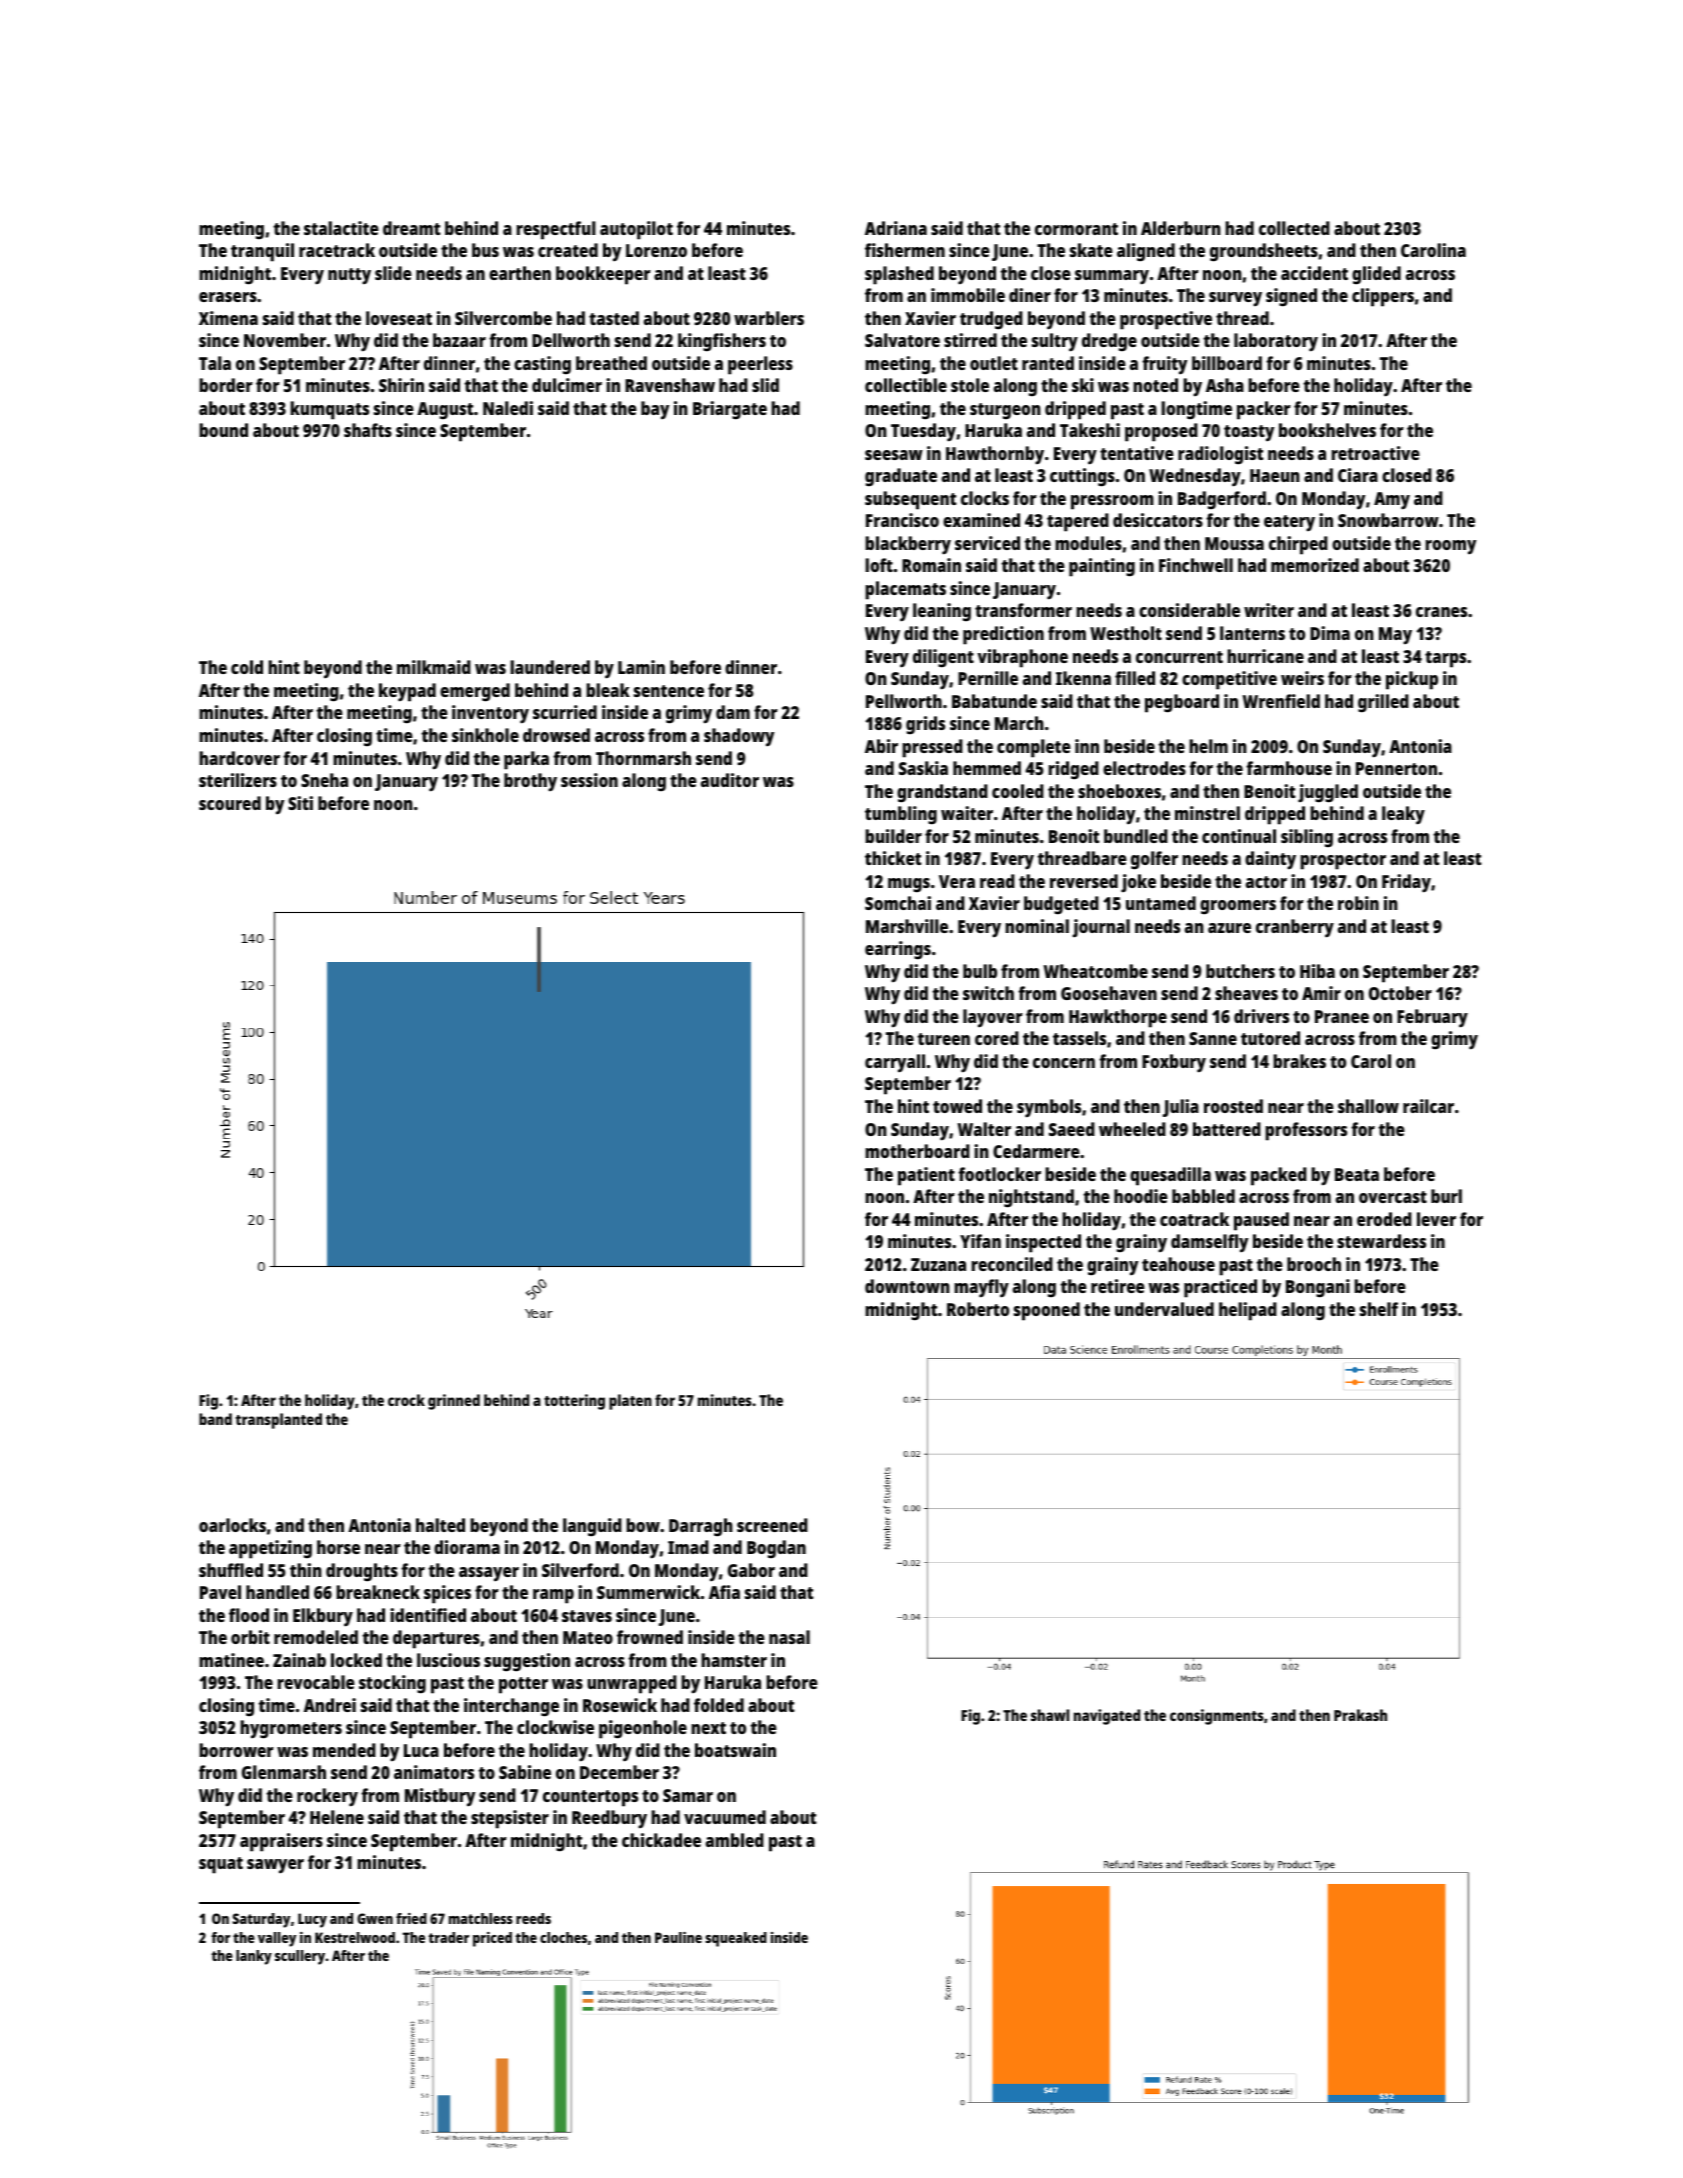 This screenshot has height=2178, width=1683. I want to click on competitive, so click(1229, 680).
